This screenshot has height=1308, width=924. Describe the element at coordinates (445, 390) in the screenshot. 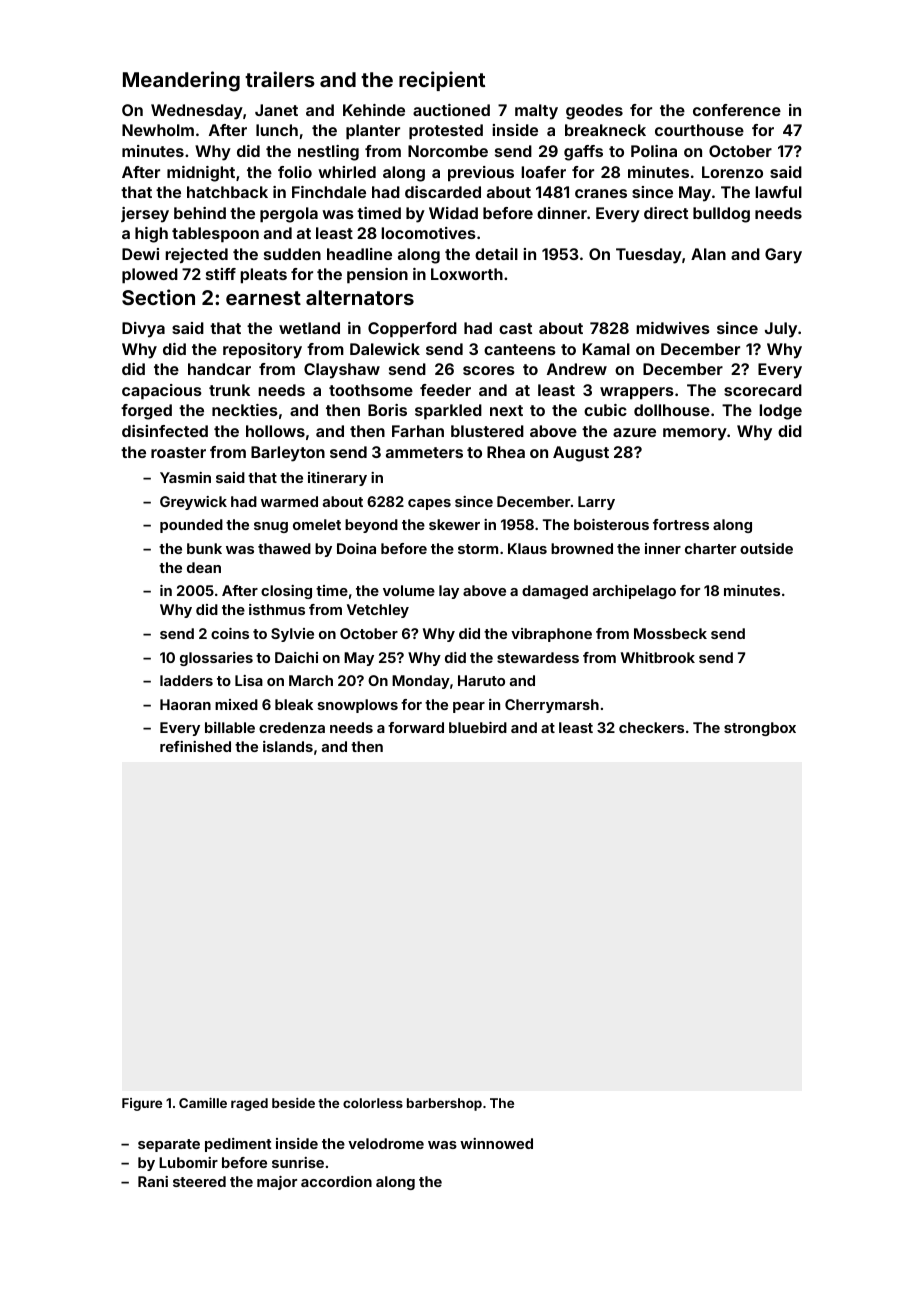

I see `feeder` at that location.
